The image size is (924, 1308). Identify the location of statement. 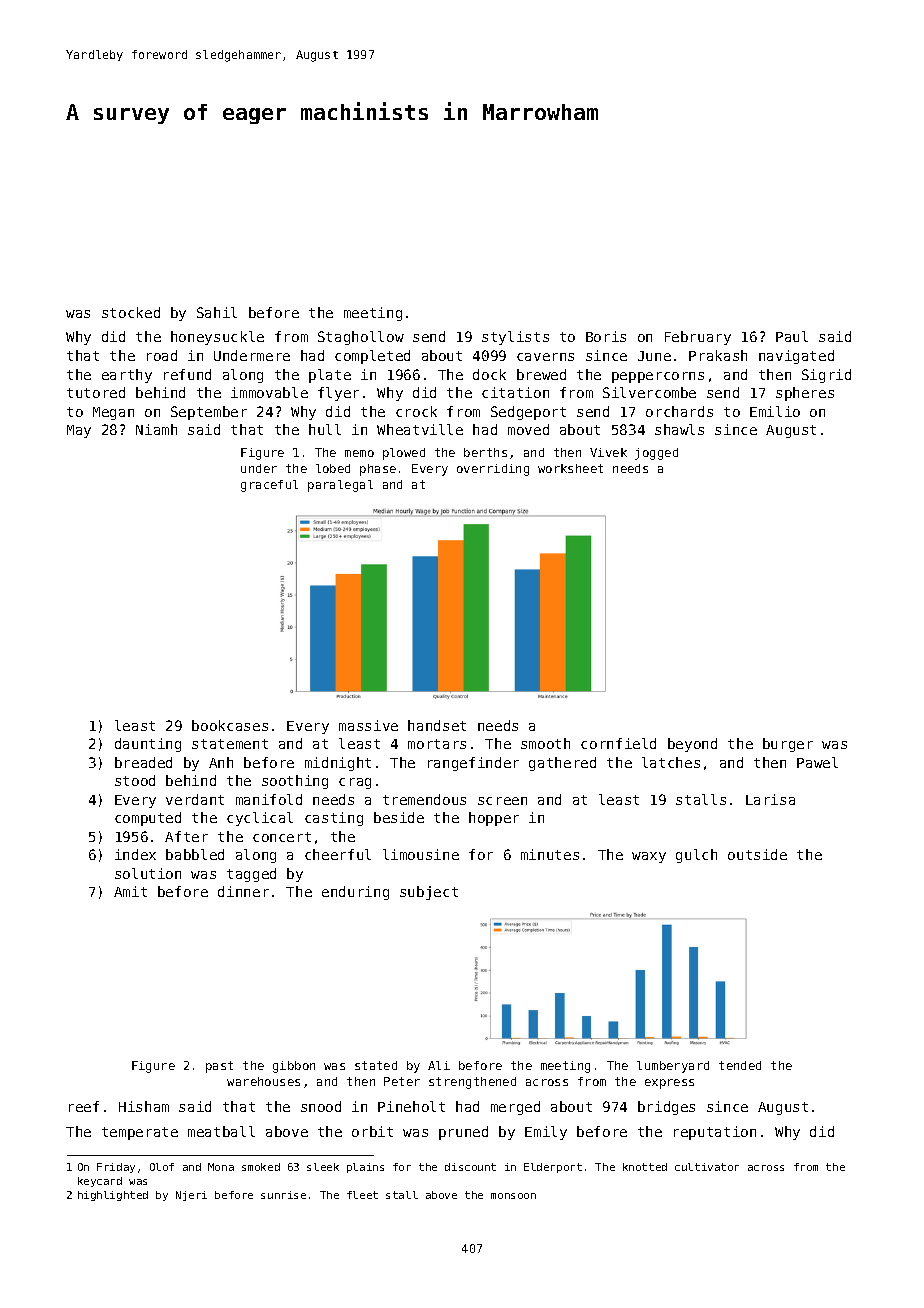
(230, 744).
